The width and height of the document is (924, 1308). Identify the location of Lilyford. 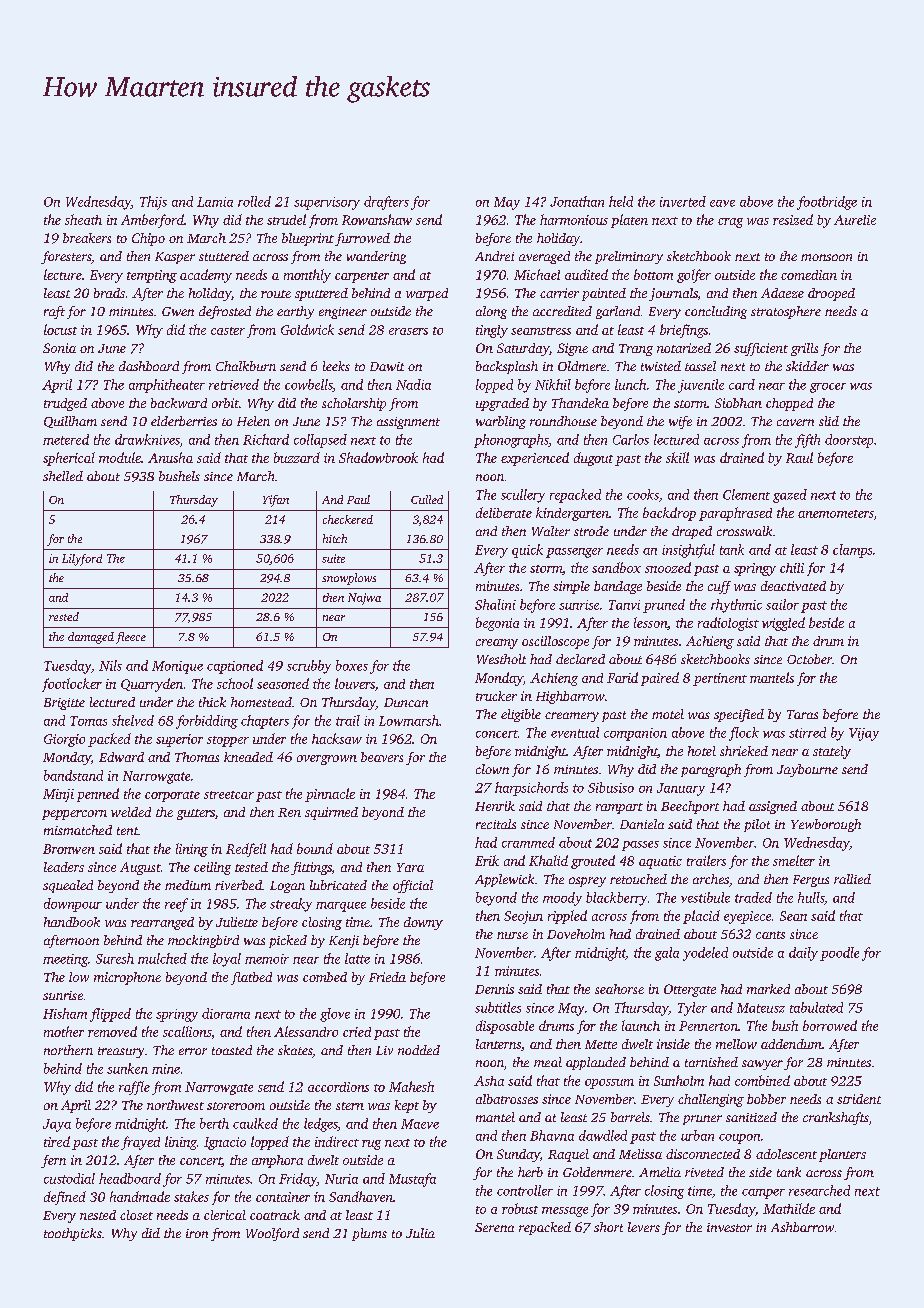
(82, 560).
